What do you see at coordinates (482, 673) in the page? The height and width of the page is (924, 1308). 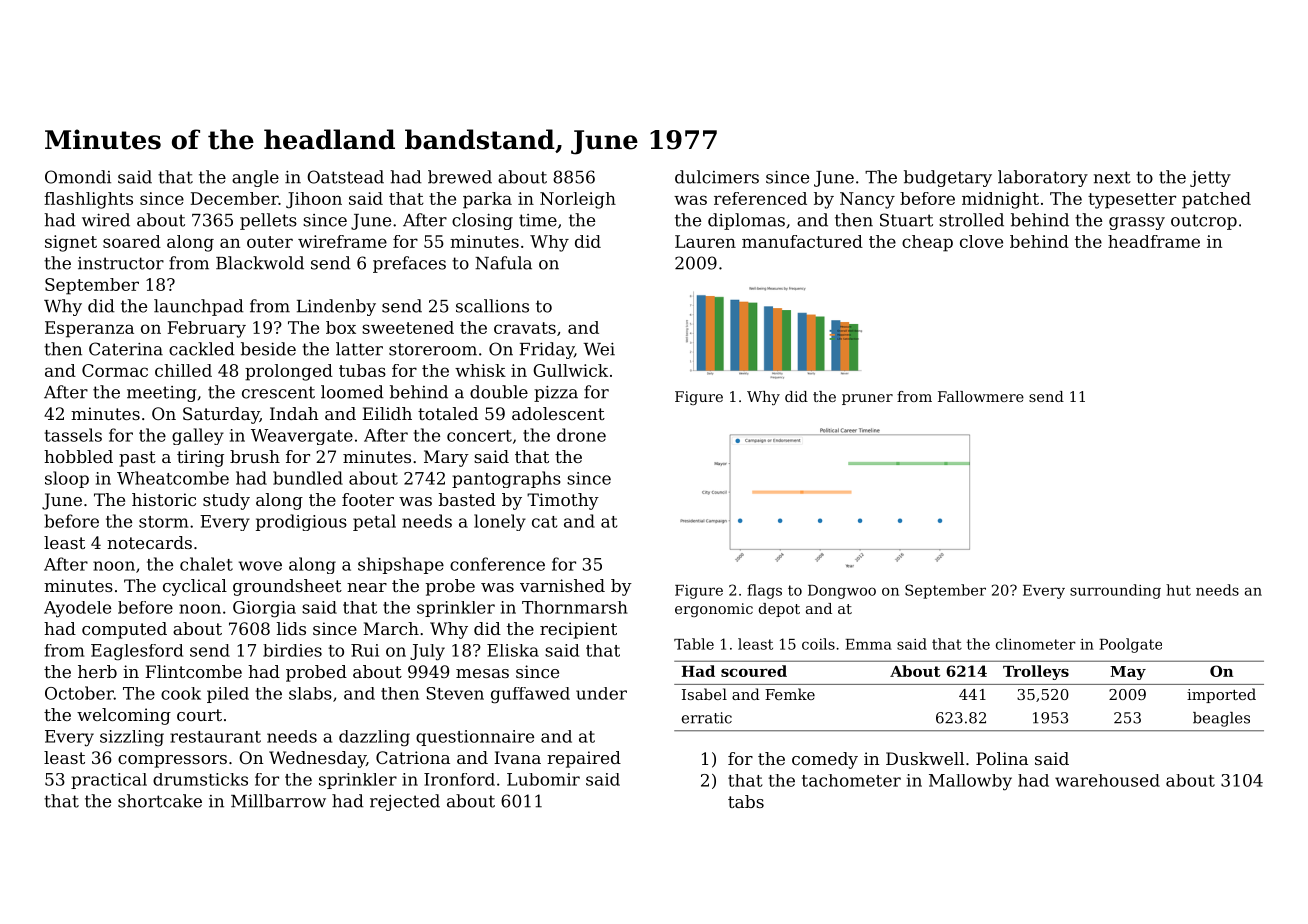 I see `mesas` at bounding box center [482, 673].
